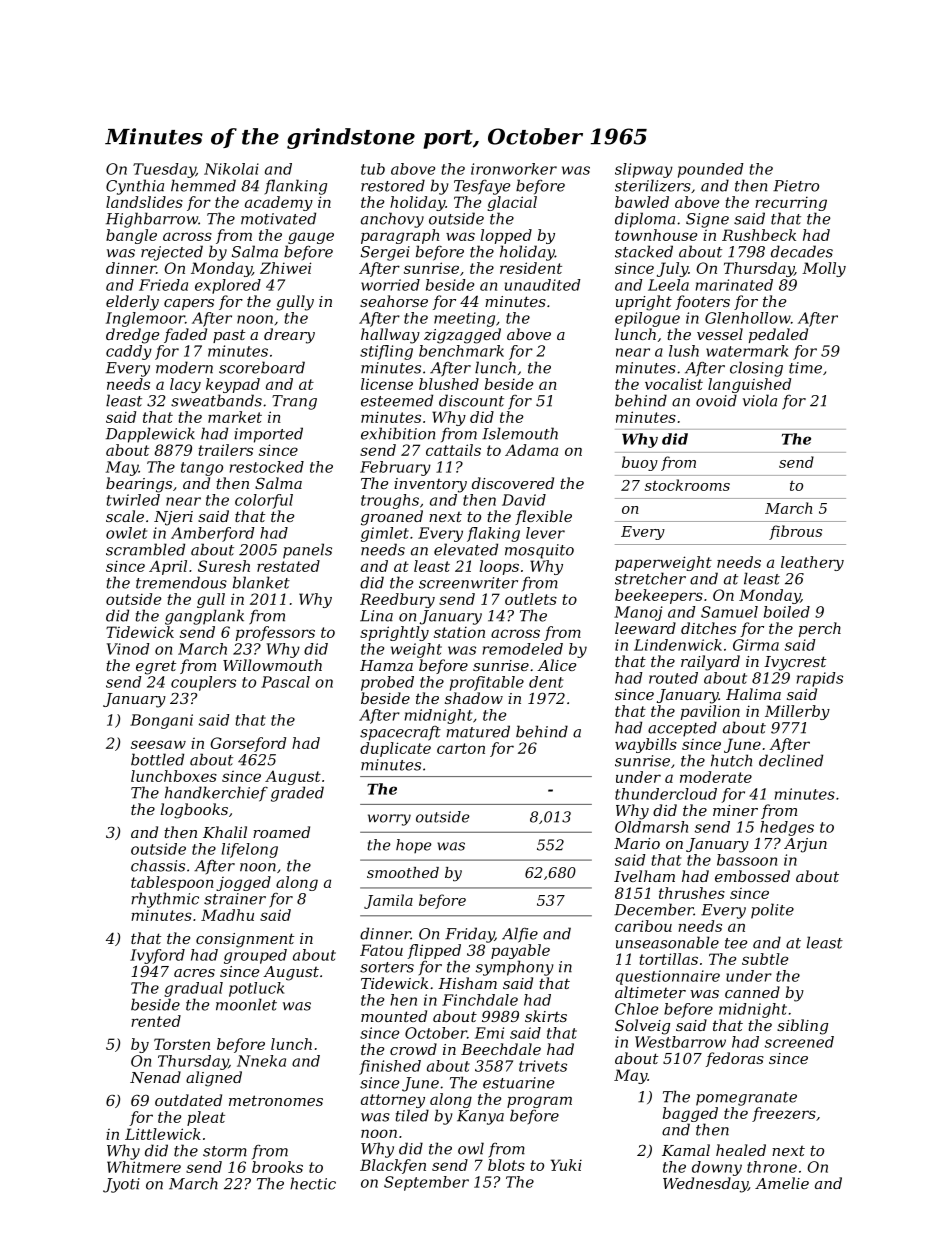 Image resolution: width=952 pixels, height=1233 pixels. I want to click on Yuki, so click(566, 1165).
